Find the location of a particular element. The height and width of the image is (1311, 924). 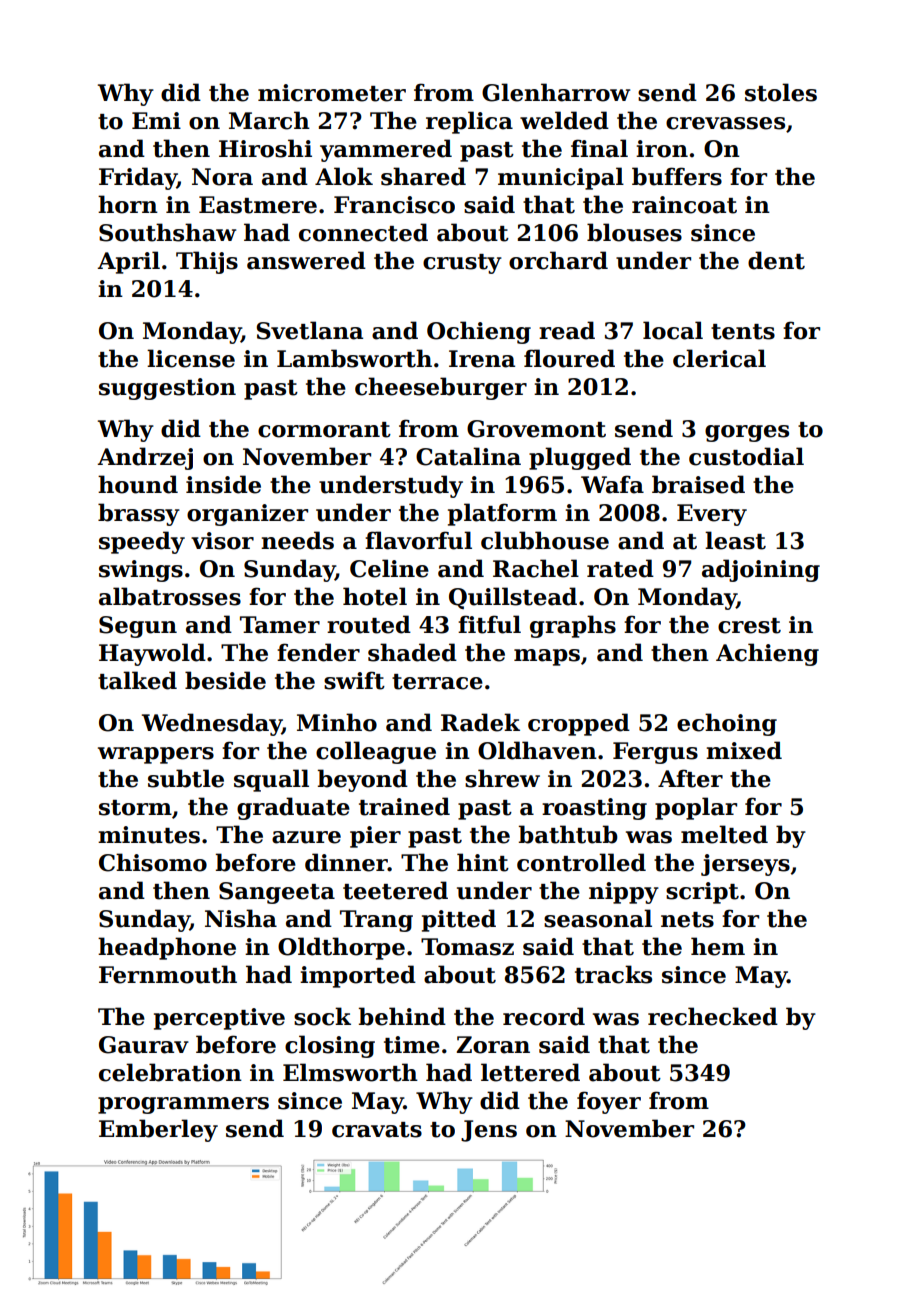

Emi is located at coordinates (156, 120).
